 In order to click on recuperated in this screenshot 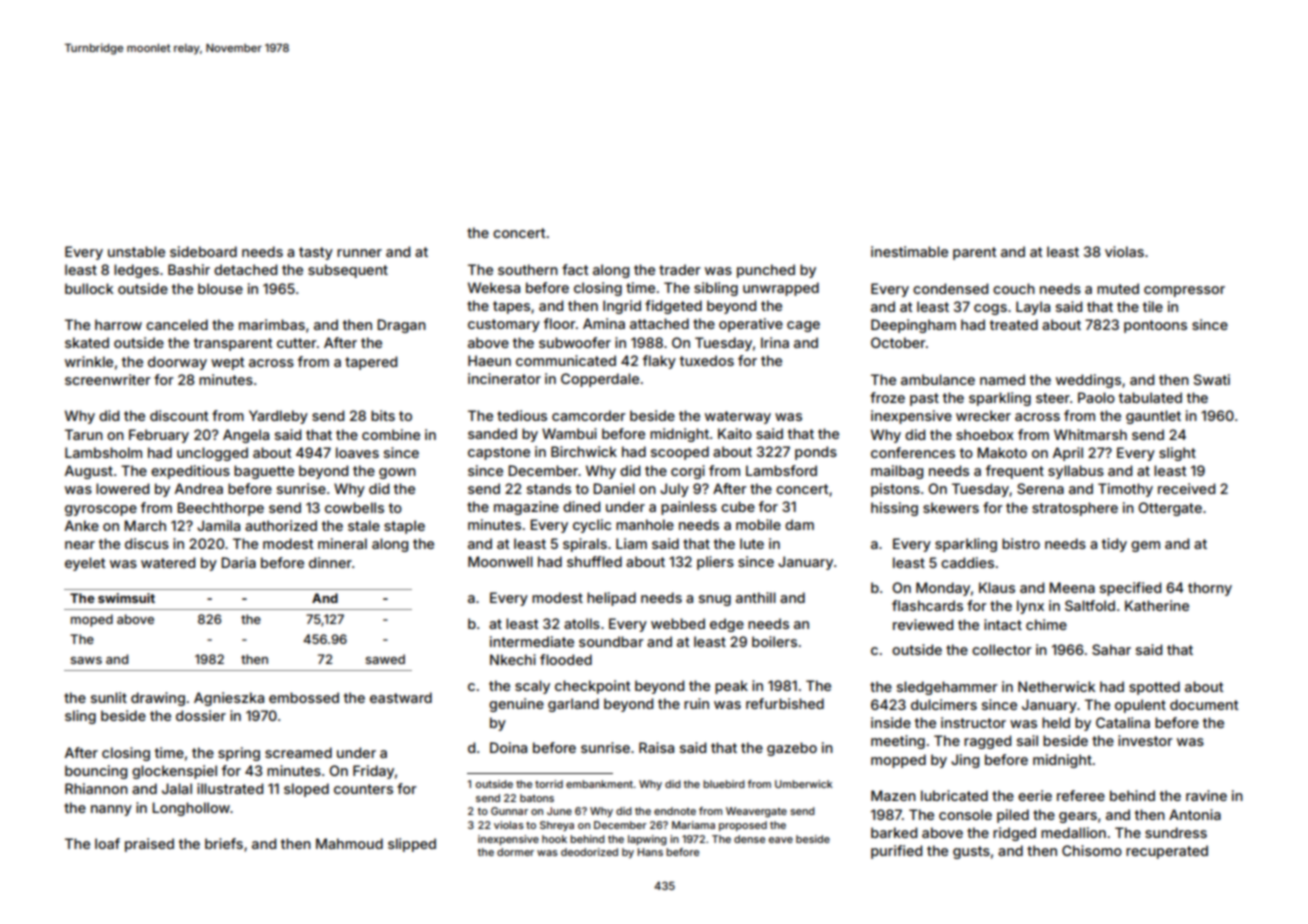, I will do `click(1167, 852)`.
